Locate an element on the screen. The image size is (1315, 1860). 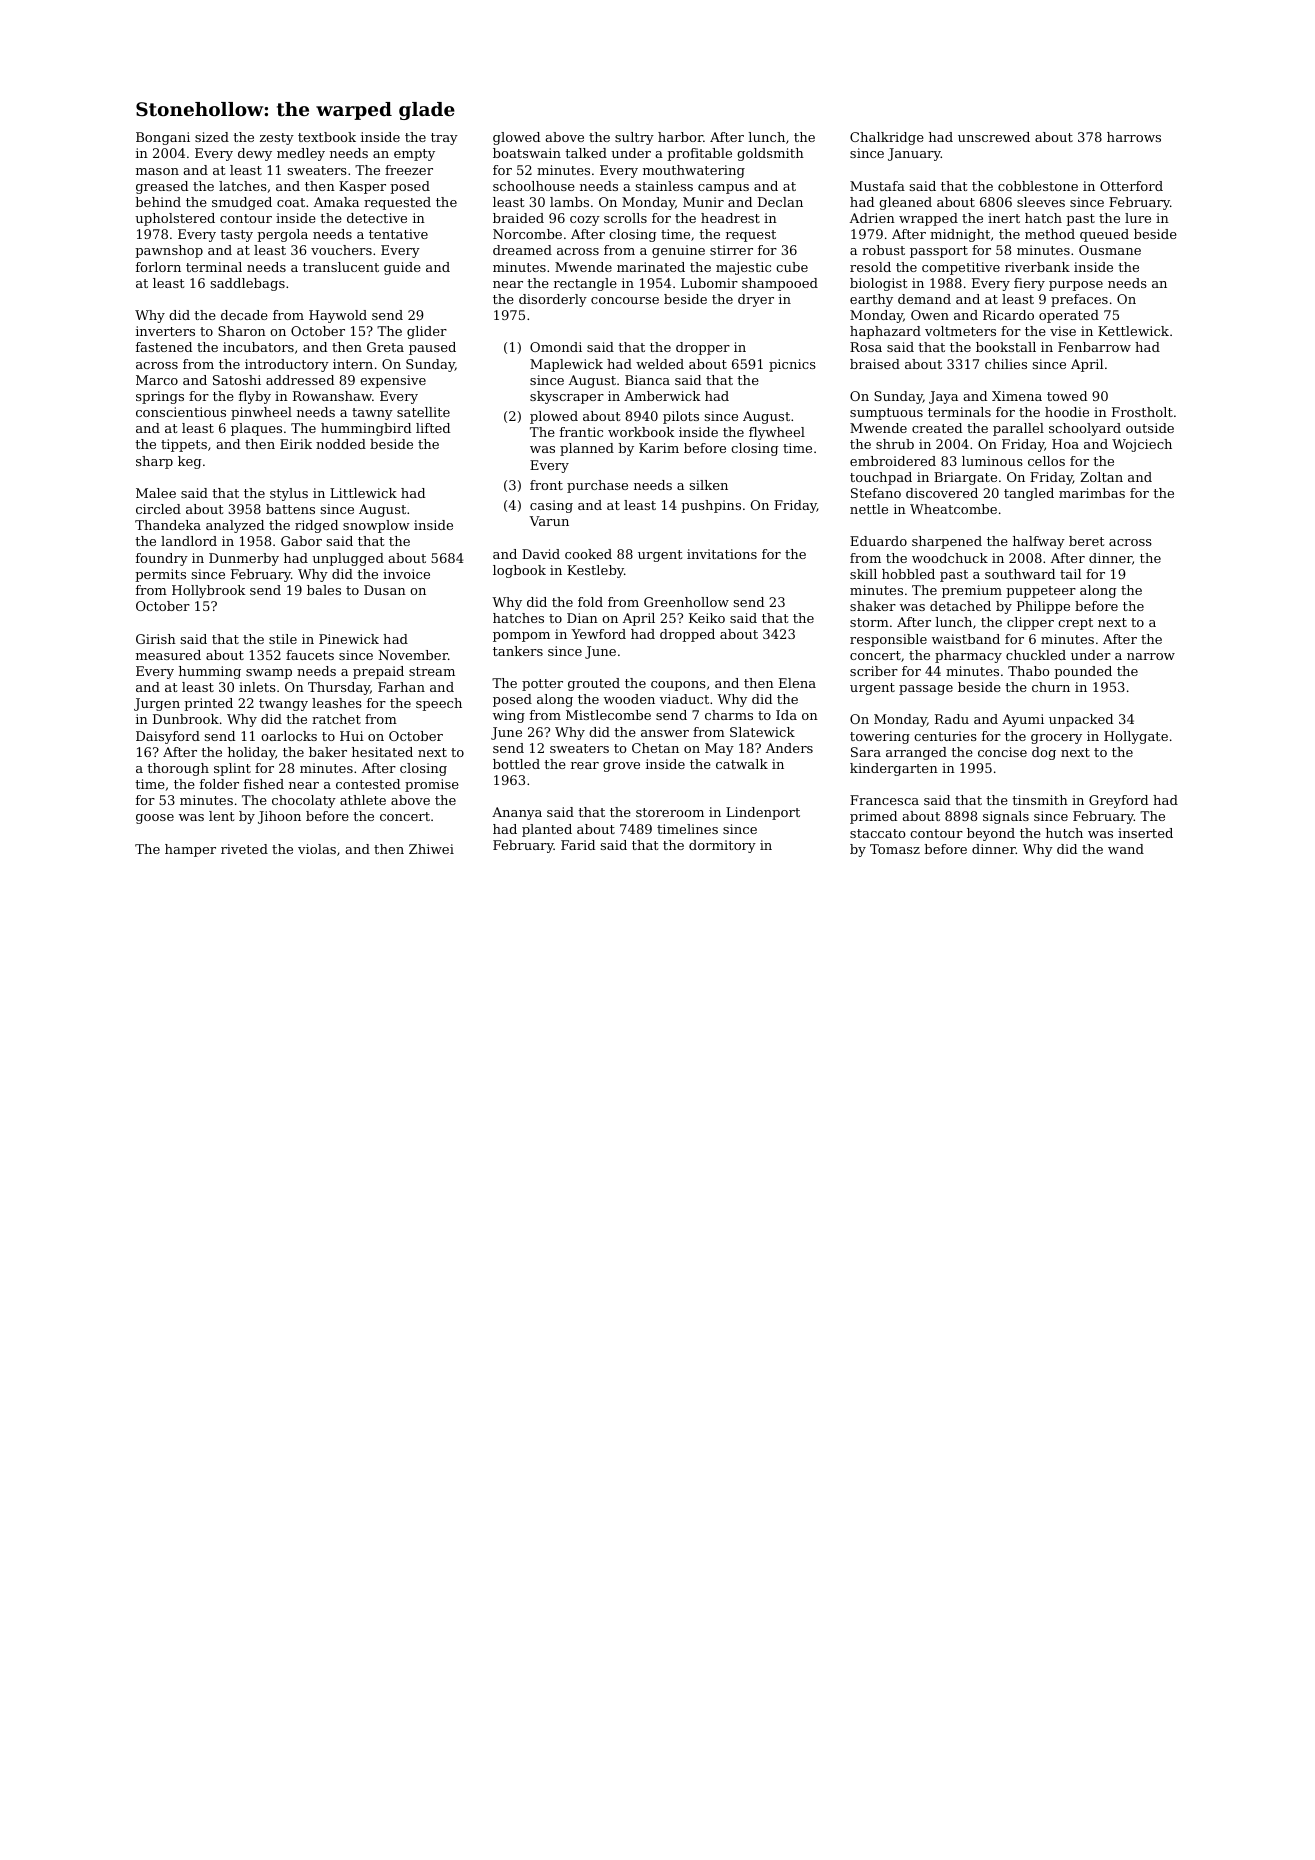
thorough is located at coordinates (178, 769).
